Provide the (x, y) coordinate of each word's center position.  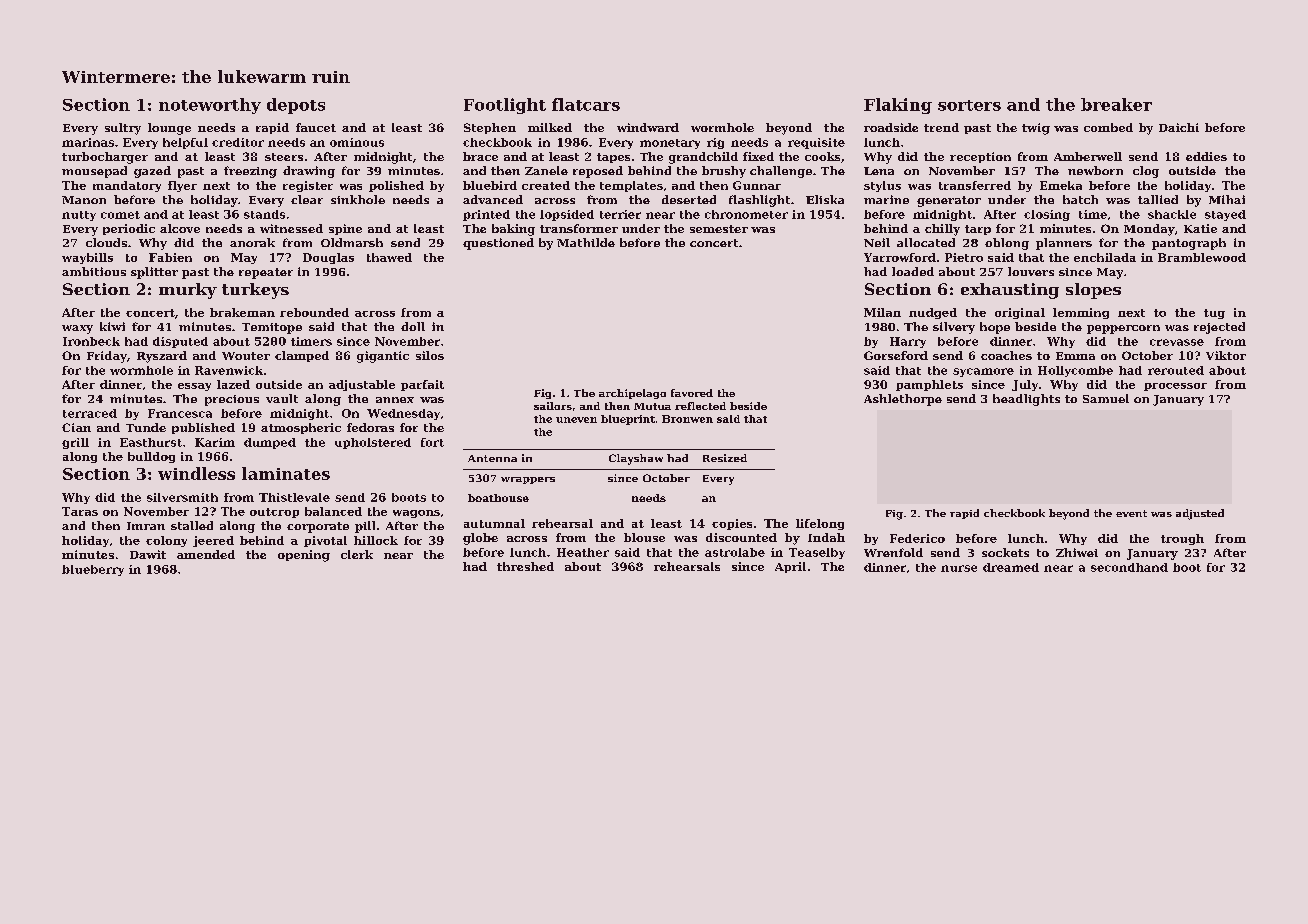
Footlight (505, 106)
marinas (88, 142)
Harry (908, 342)
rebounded (314, 312)
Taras (80, 511)
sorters (969, 105)
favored (692, 393)
